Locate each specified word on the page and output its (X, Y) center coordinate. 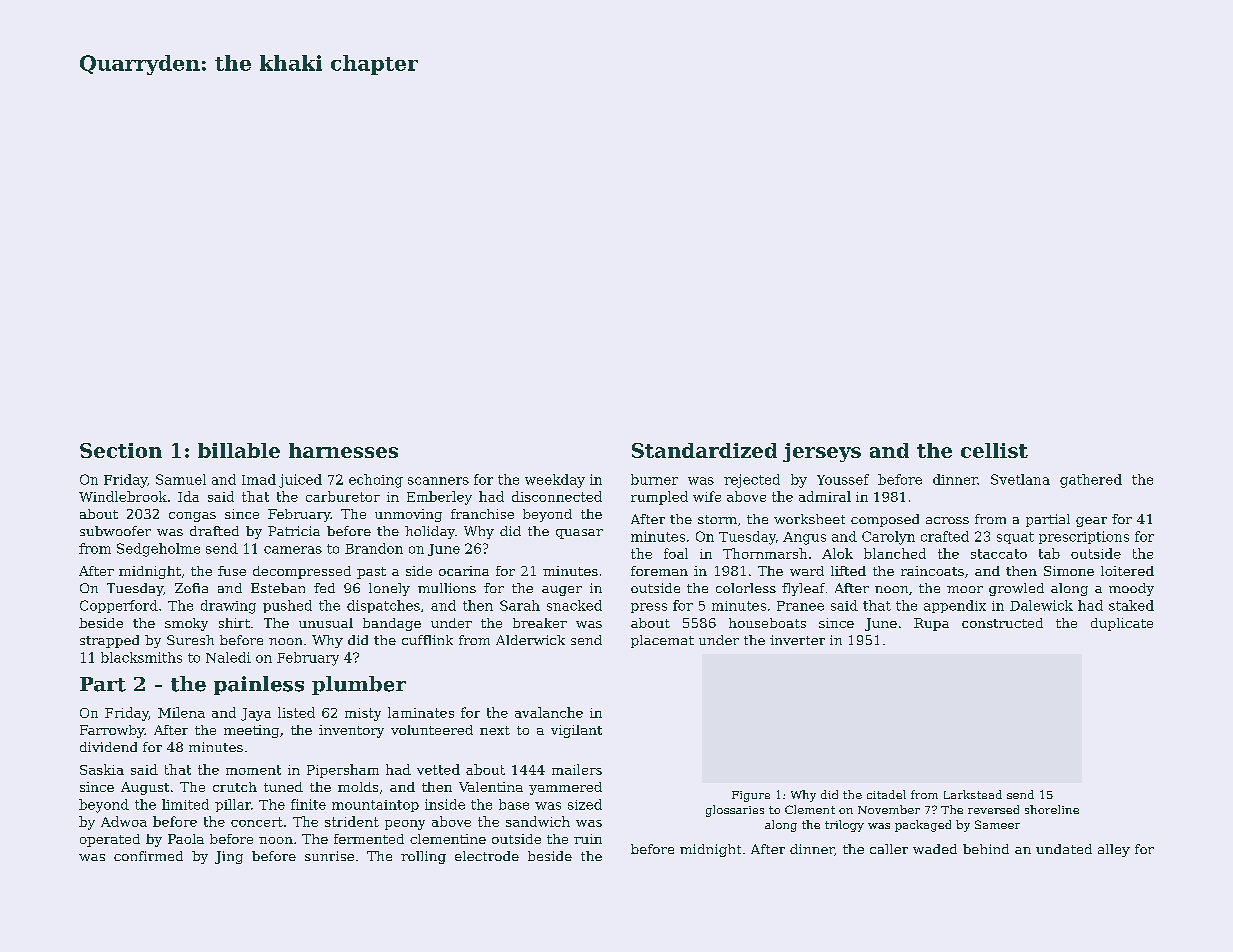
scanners (438, 481)
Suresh (190, 640)
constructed (1002, 623)
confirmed (148, 856)
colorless (746, 588)
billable (239, 450)
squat (1015, 538)
